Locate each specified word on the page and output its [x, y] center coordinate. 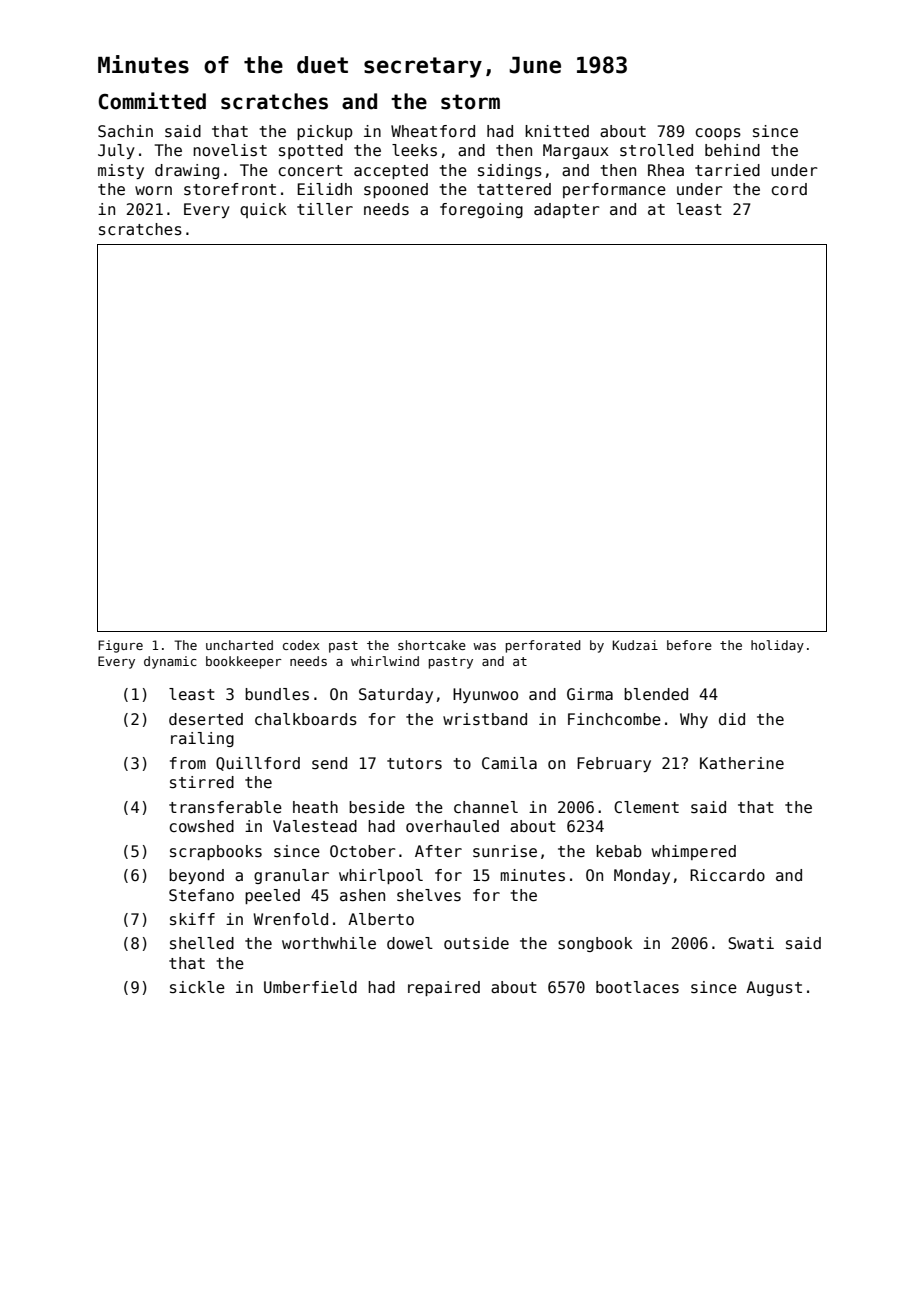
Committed [152, 101]
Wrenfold [290, 919]
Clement [646, 807]
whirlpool [381, 876]
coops [718, 134]
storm [470, 102]
